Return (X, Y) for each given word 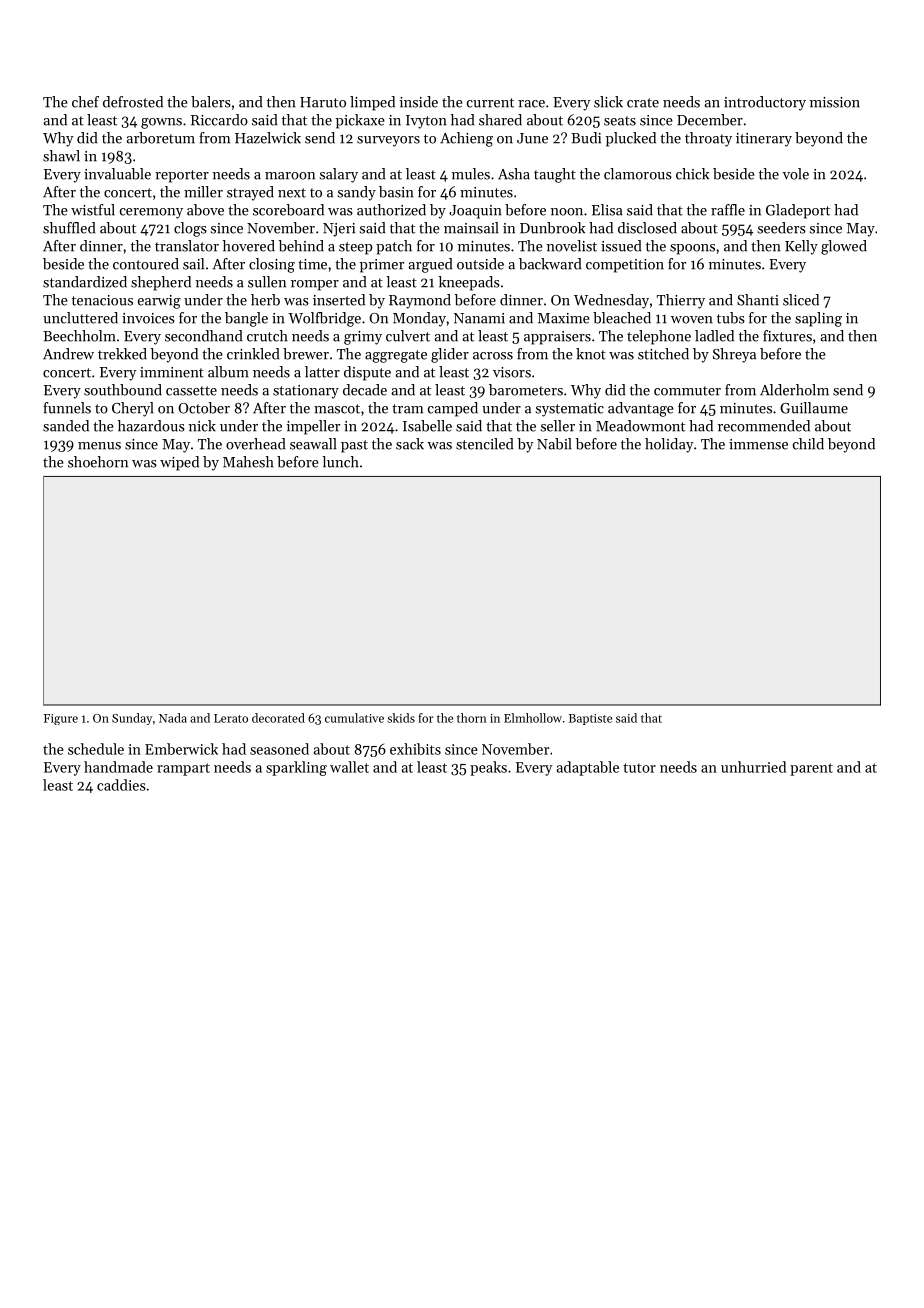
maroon (290, 176)
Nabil (554, 444)
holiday (669, 445)
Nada (173, 718)
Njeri (339, 230)
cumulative (354, 718)
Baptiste (590, 719)
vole (795, 174)
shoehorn (98, 462)
